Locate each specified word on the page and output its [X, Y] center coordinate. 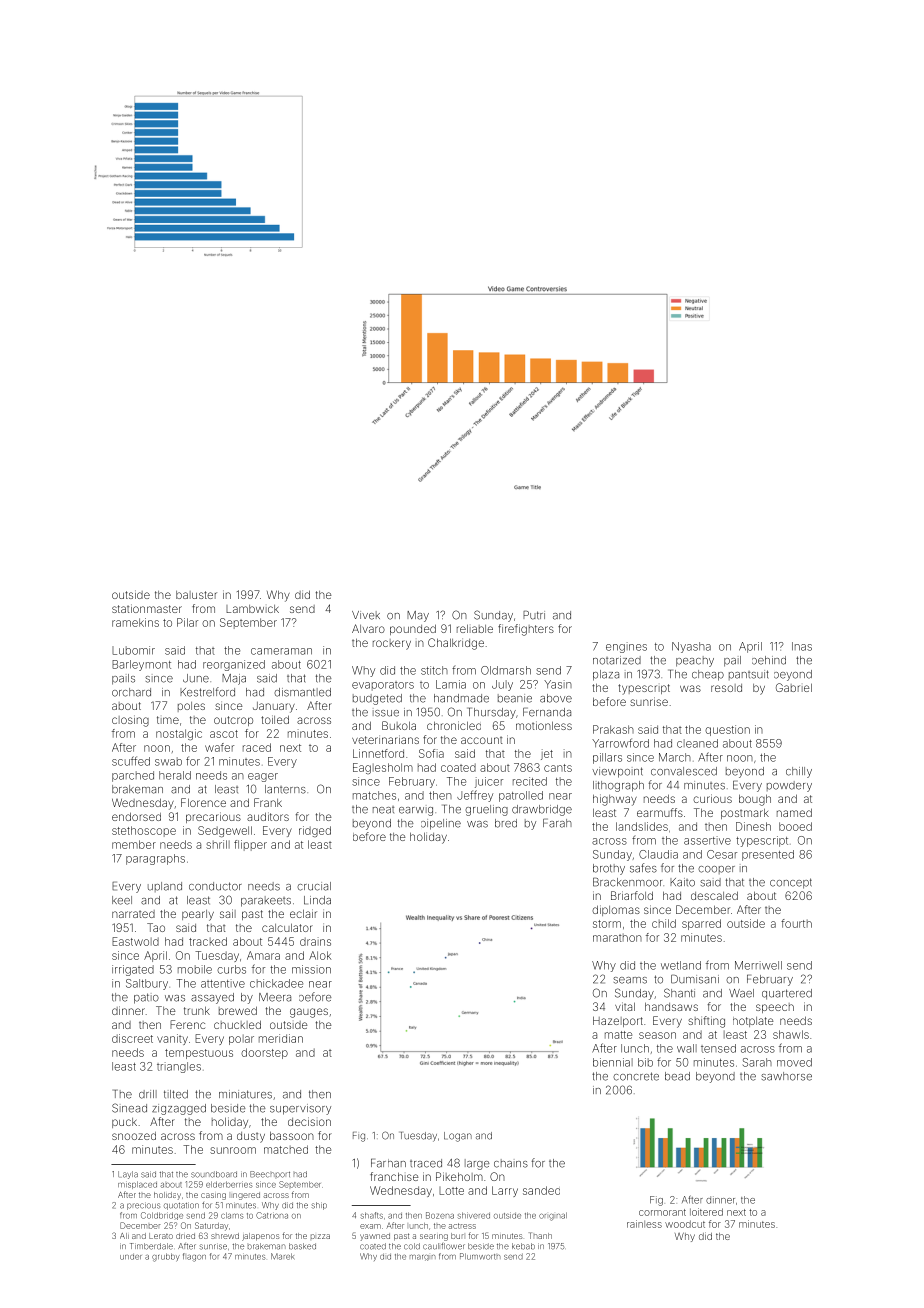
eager [263, 777]
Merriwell [758, 965]
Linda [317, 900]
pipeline [441, 824]
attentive [223, 983]
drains [315, 941]
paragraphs [155, 859]
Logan [458, 1137]
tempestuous [199, 1054]
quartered [787, 994]
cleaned [697, 743]
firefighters [526, 630]
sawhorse [786, 1076]
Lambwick [252, 609]
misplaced [137, 1185]
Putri [534, 615]
